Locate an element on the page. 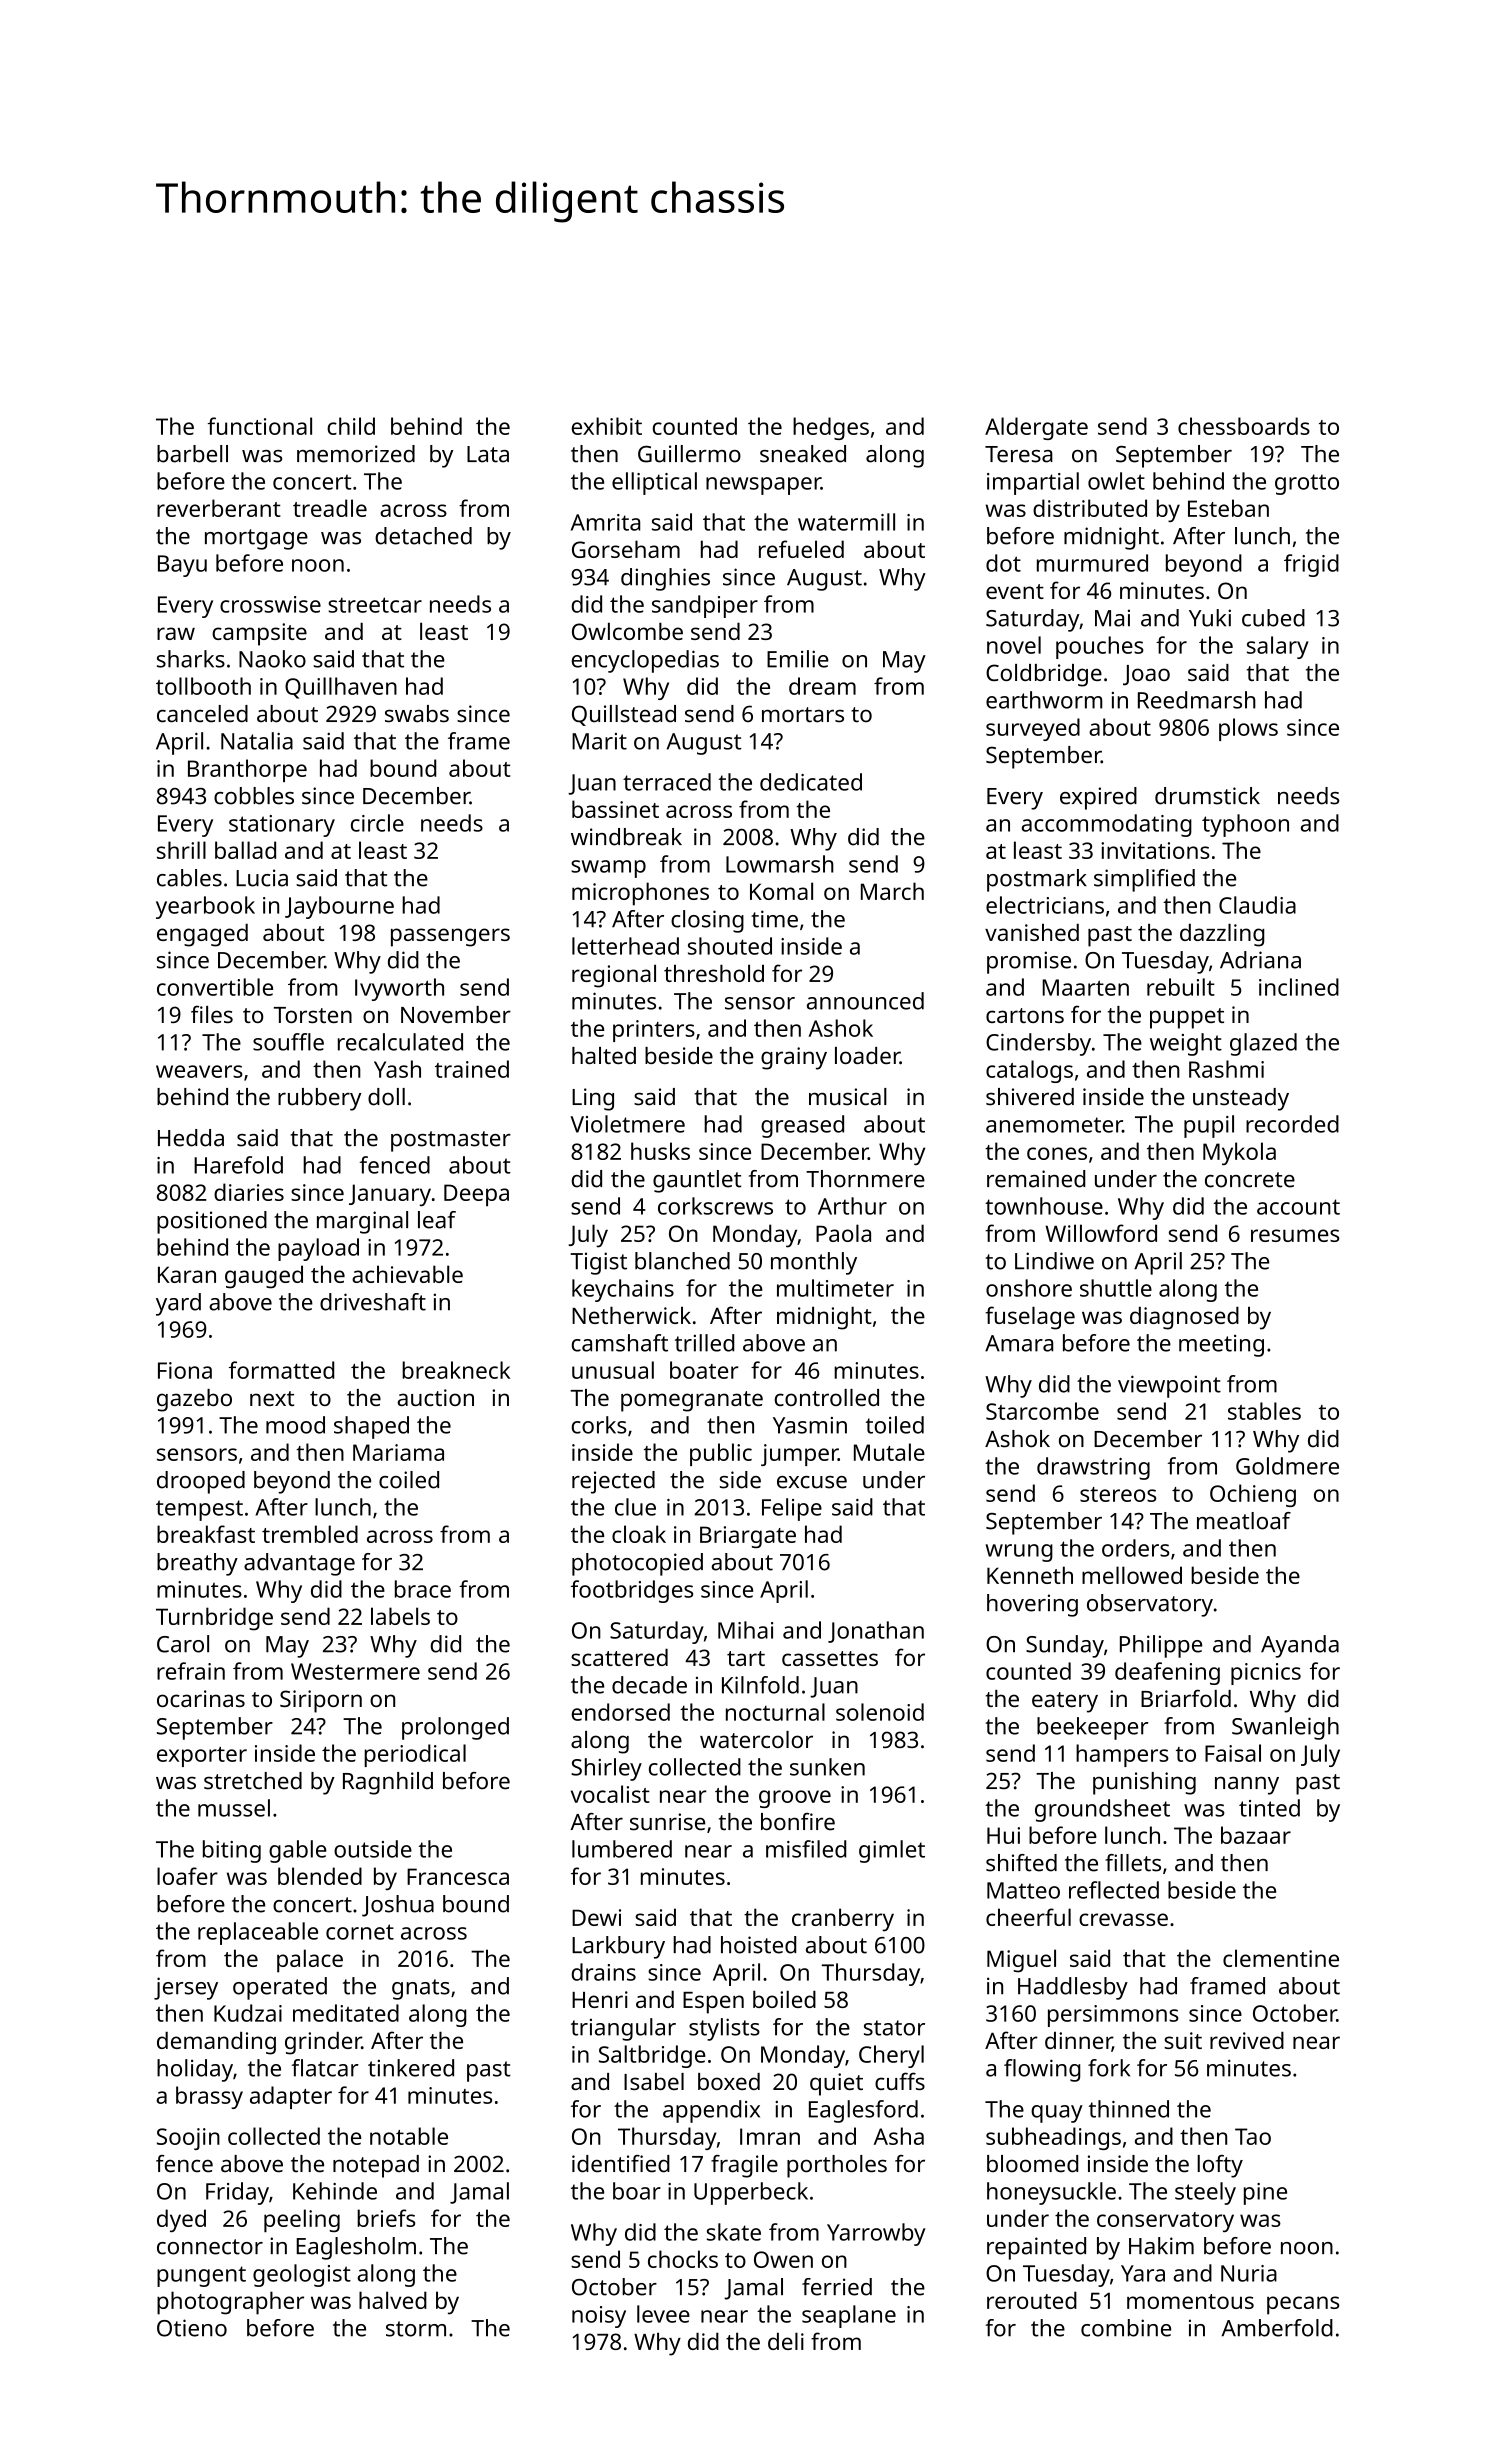 The width and height of the document is (1496, 2464). trained is located at coordinates (472, 1069).
